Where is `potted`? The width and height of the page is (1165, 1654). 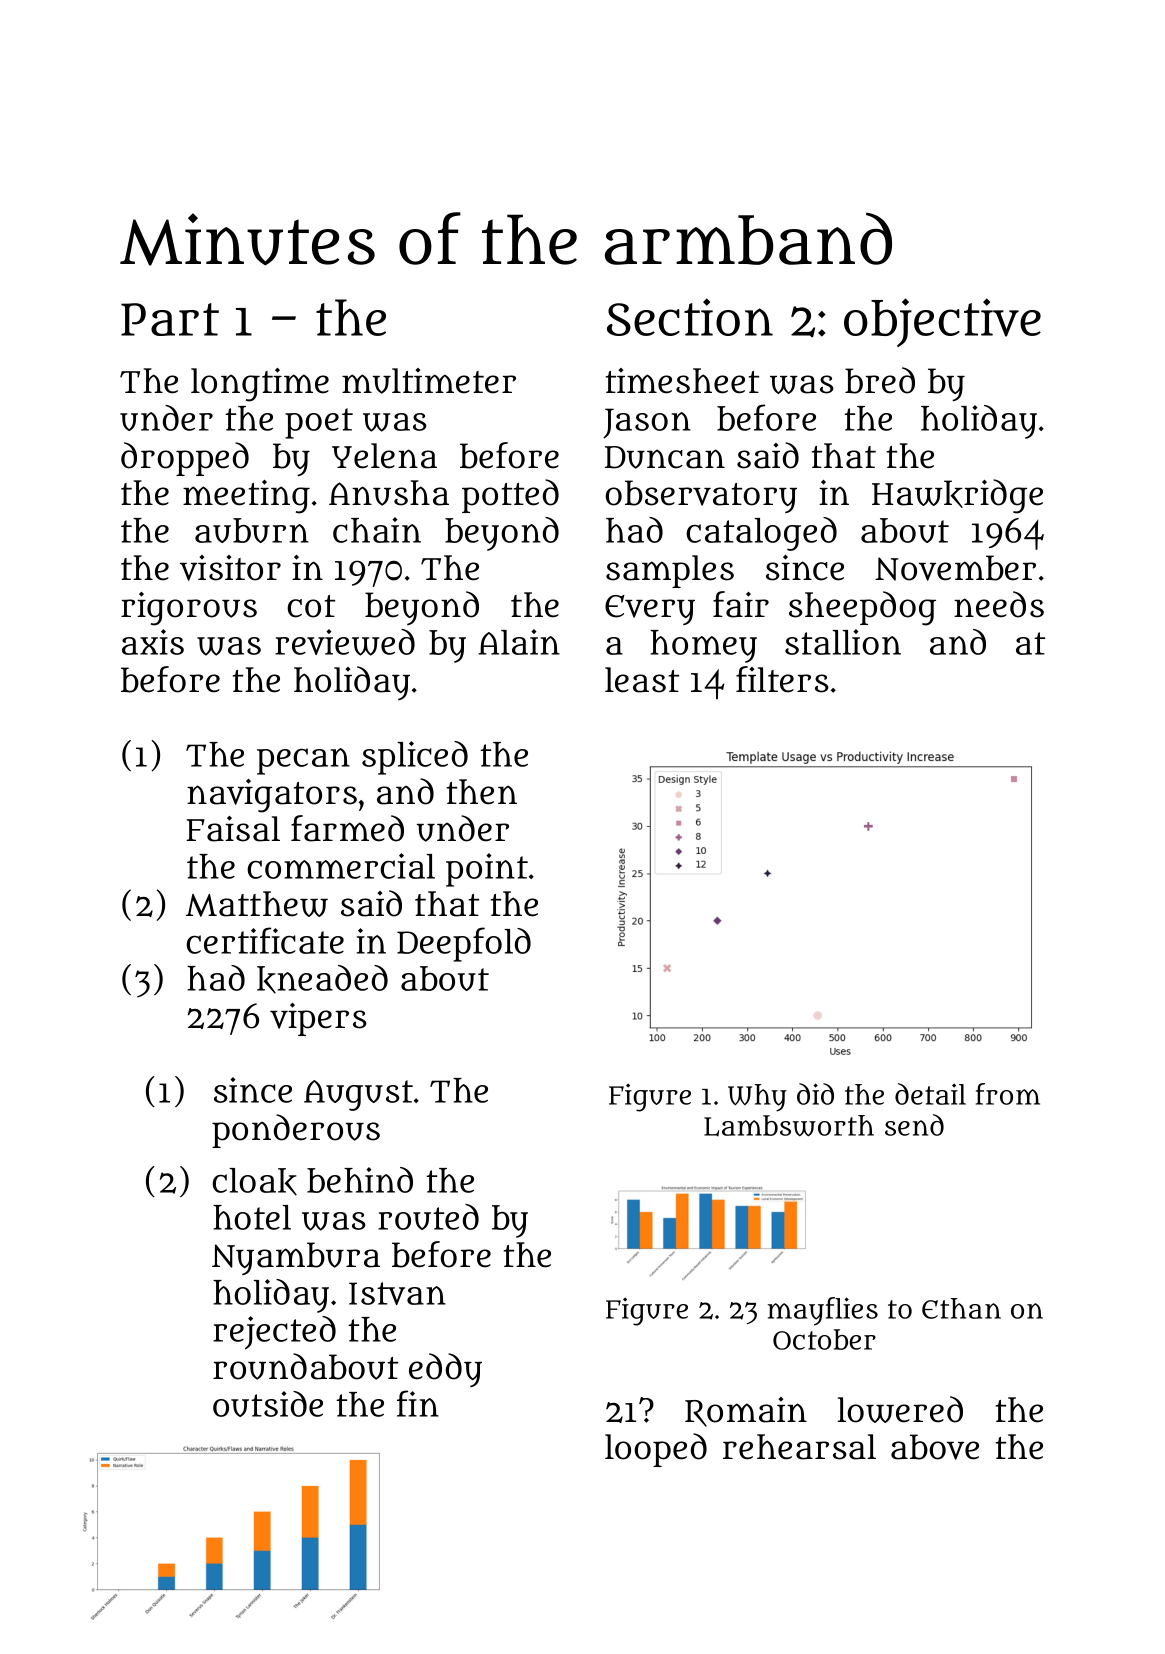
potted is located at coordinates (510, 496).
